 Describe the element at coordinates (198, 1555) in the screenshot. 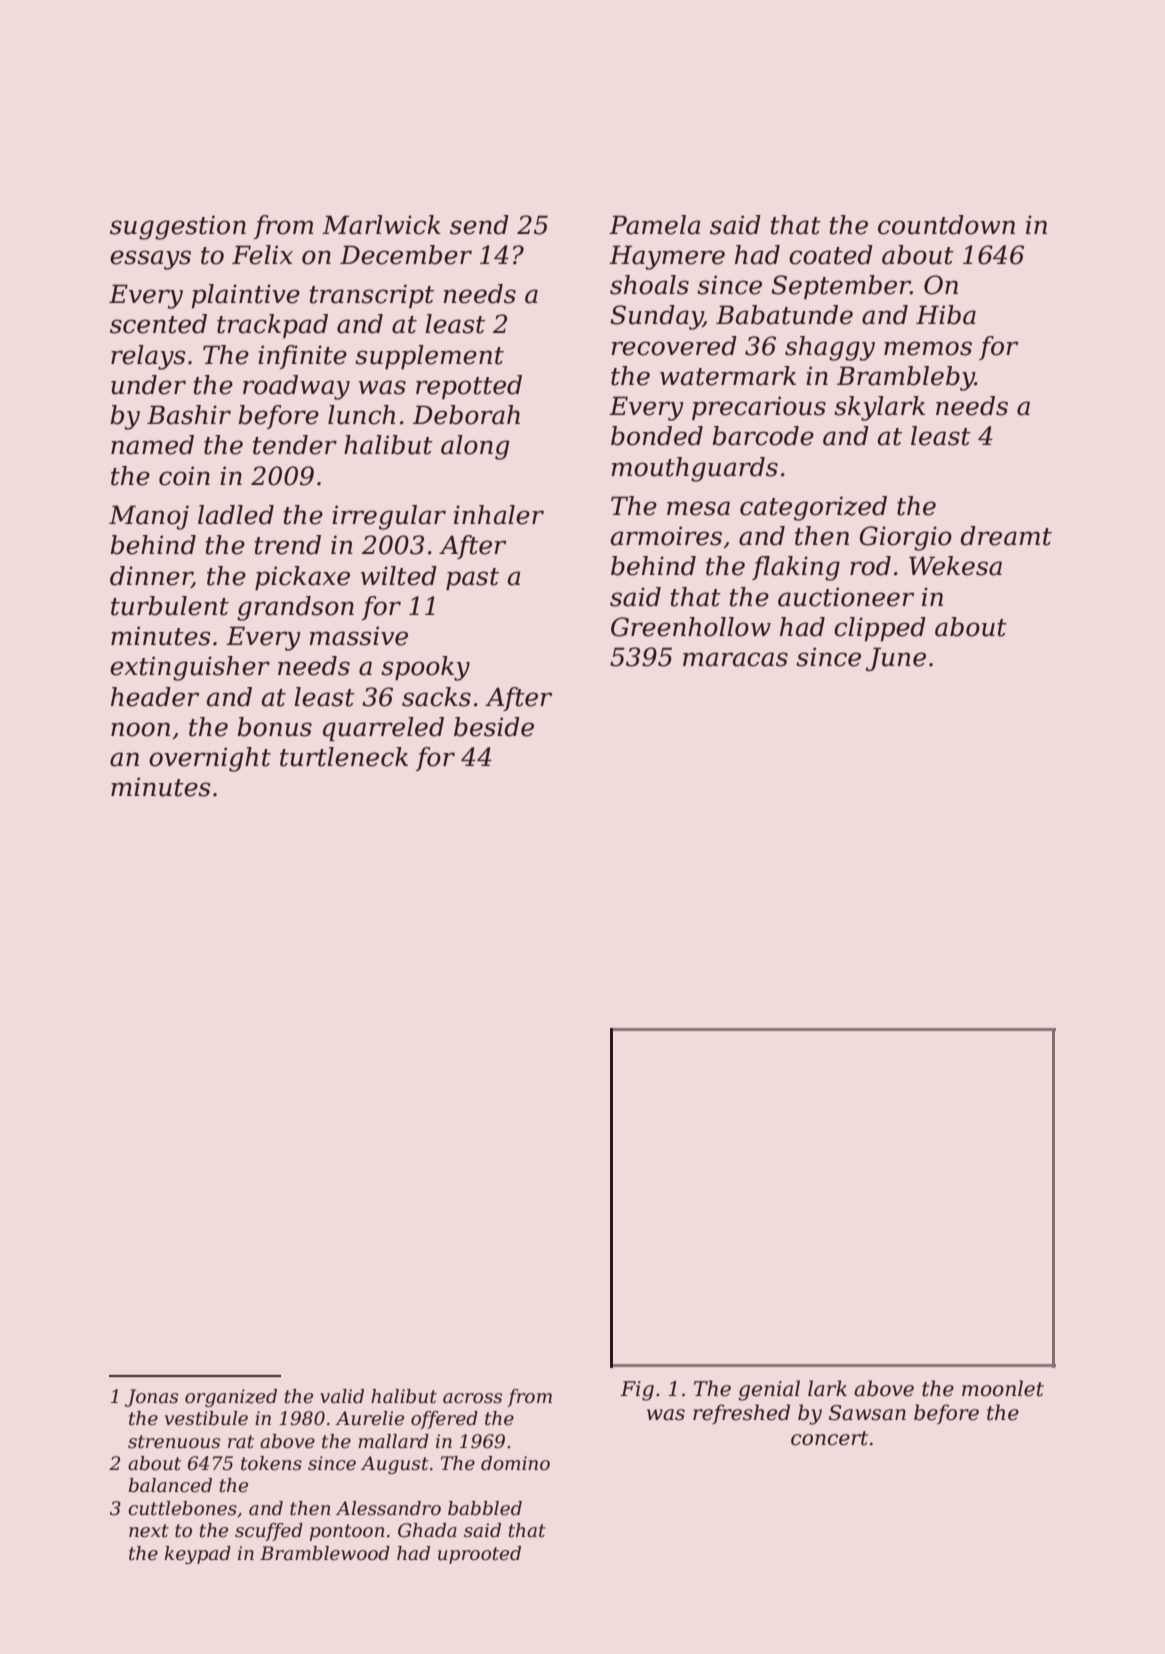

I see `keypad` at that location.
